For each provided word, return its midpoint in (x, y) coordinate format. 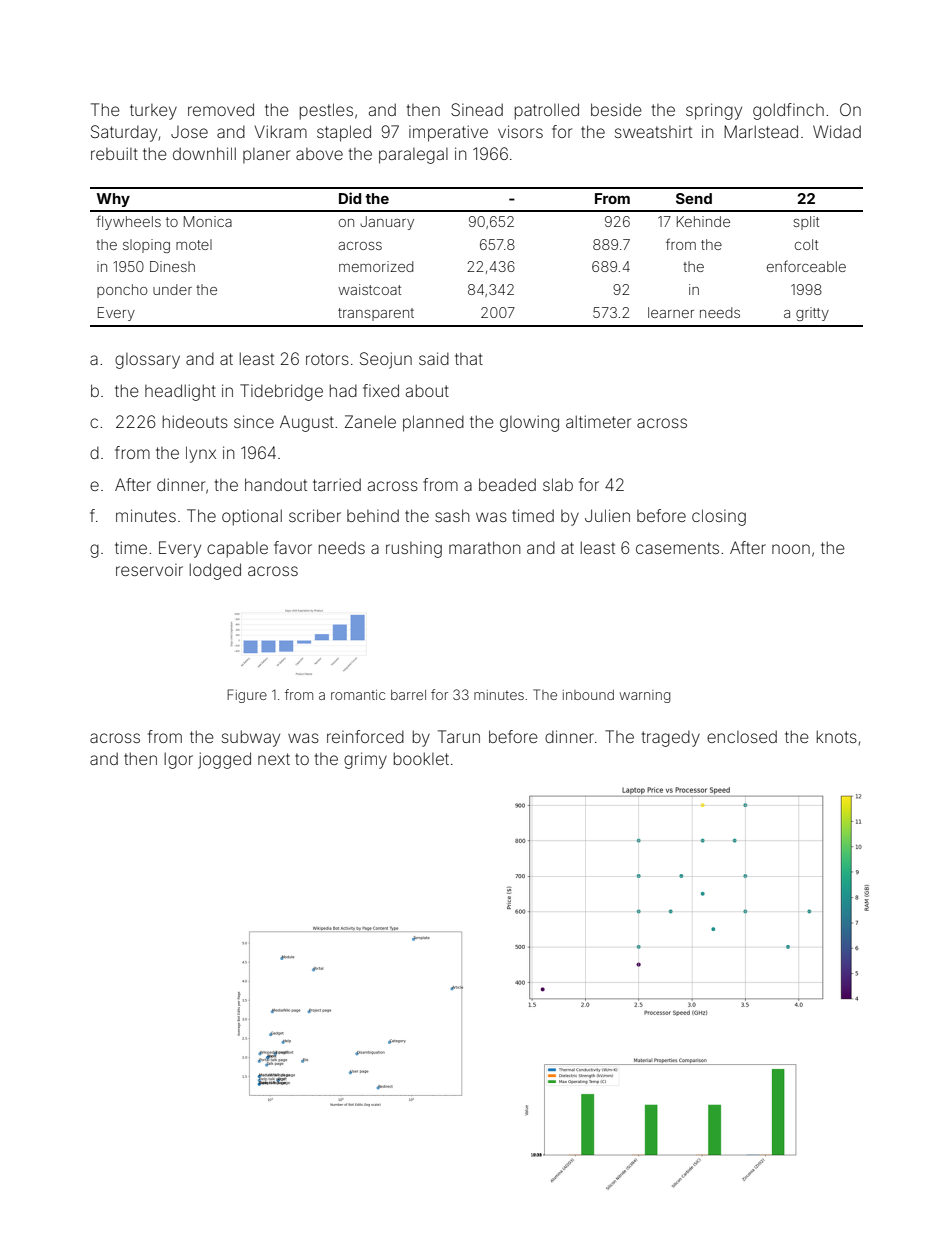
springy (714, 111)
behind (373, 515)
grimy (365, 760)
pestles (326, 111)
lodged (215, 571)
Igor (178, 760)
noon (791, 549)
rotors (327, 359)
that (469, 359)
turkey (153, 112)
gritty (812, 314)
